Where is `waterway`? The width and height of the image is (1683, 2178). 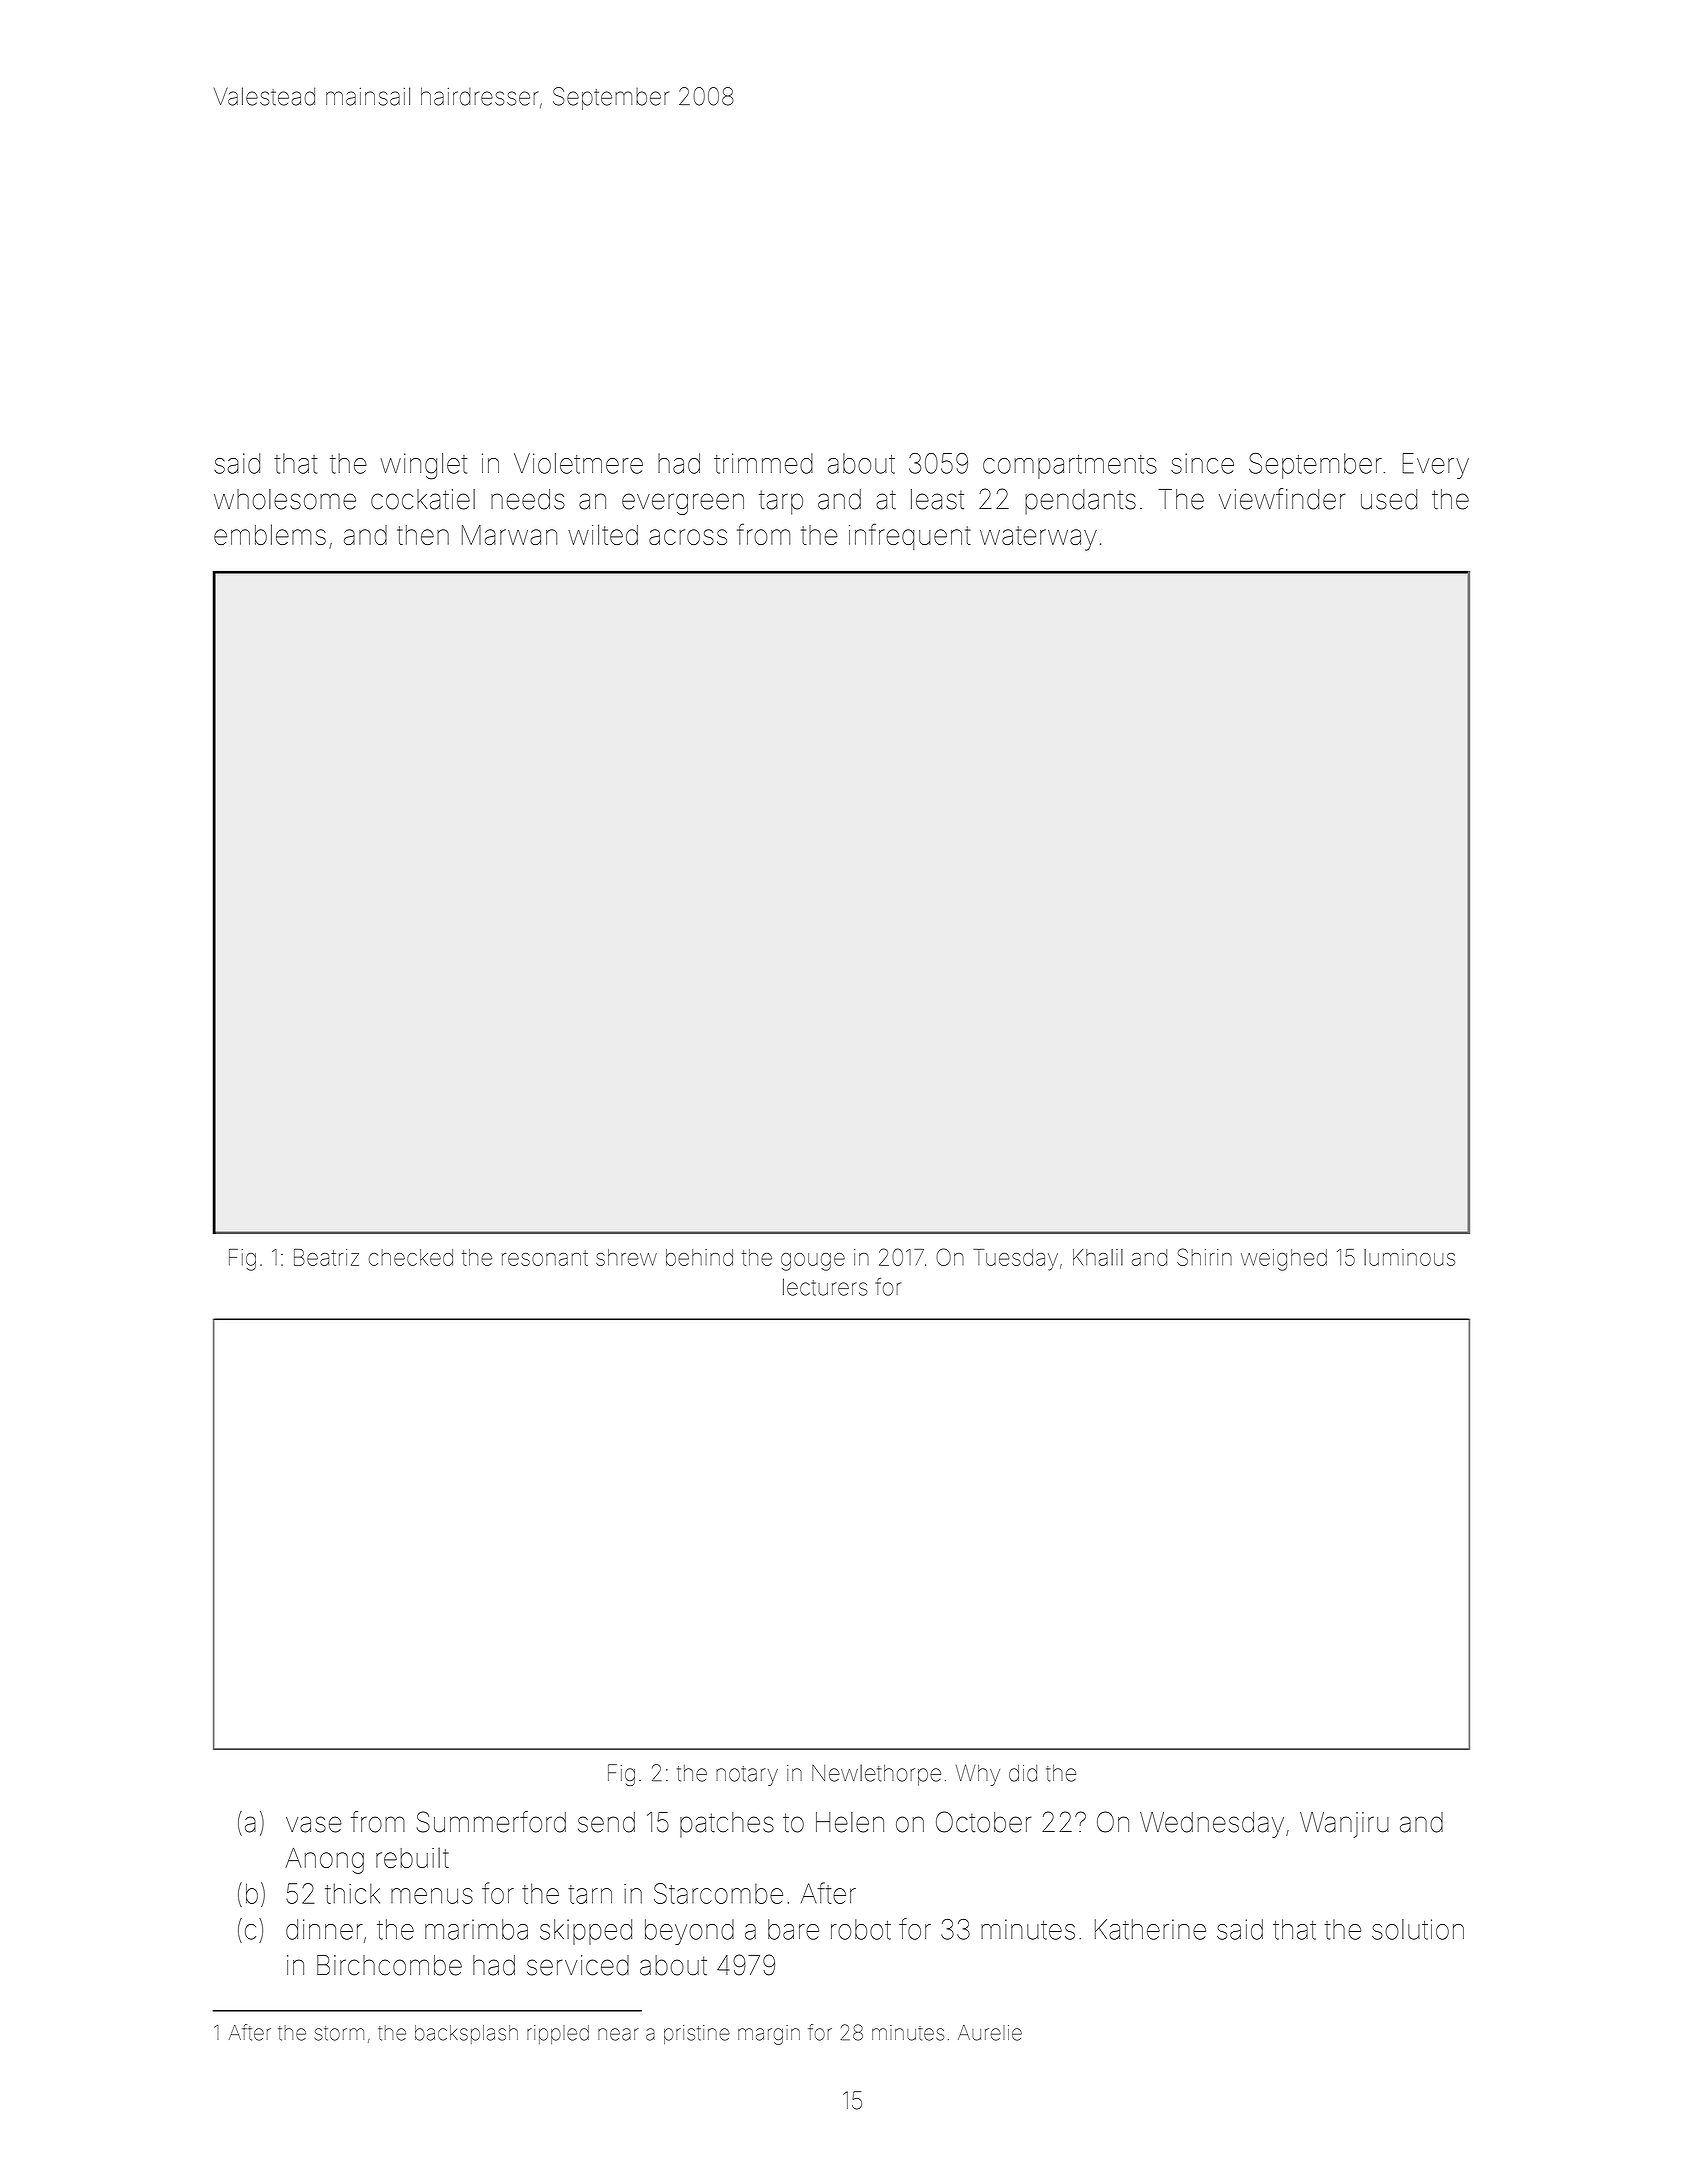
waterway is located at coordinates (1038, 538).
